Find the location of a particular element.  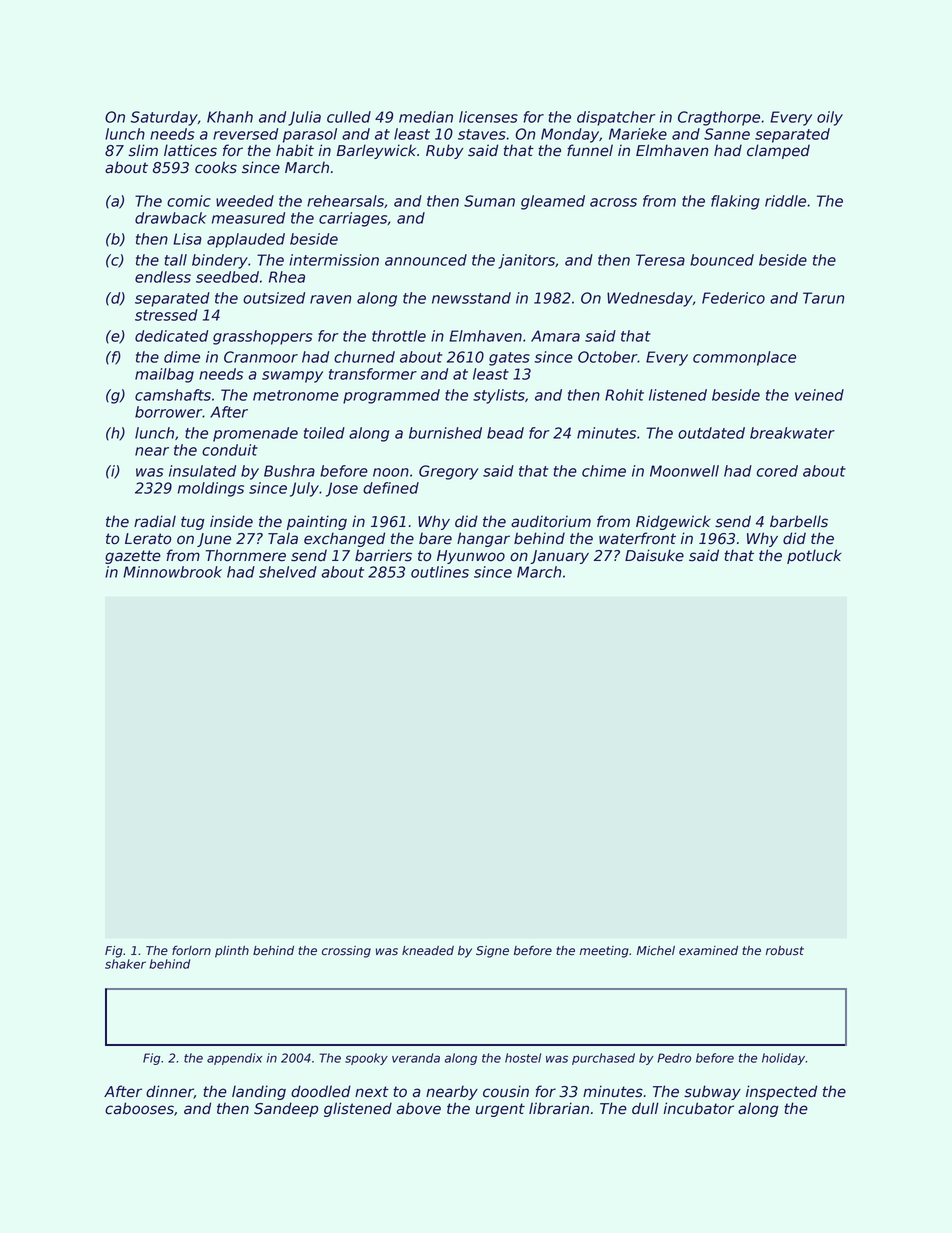

potluck is located at coordinates (814, 556).
